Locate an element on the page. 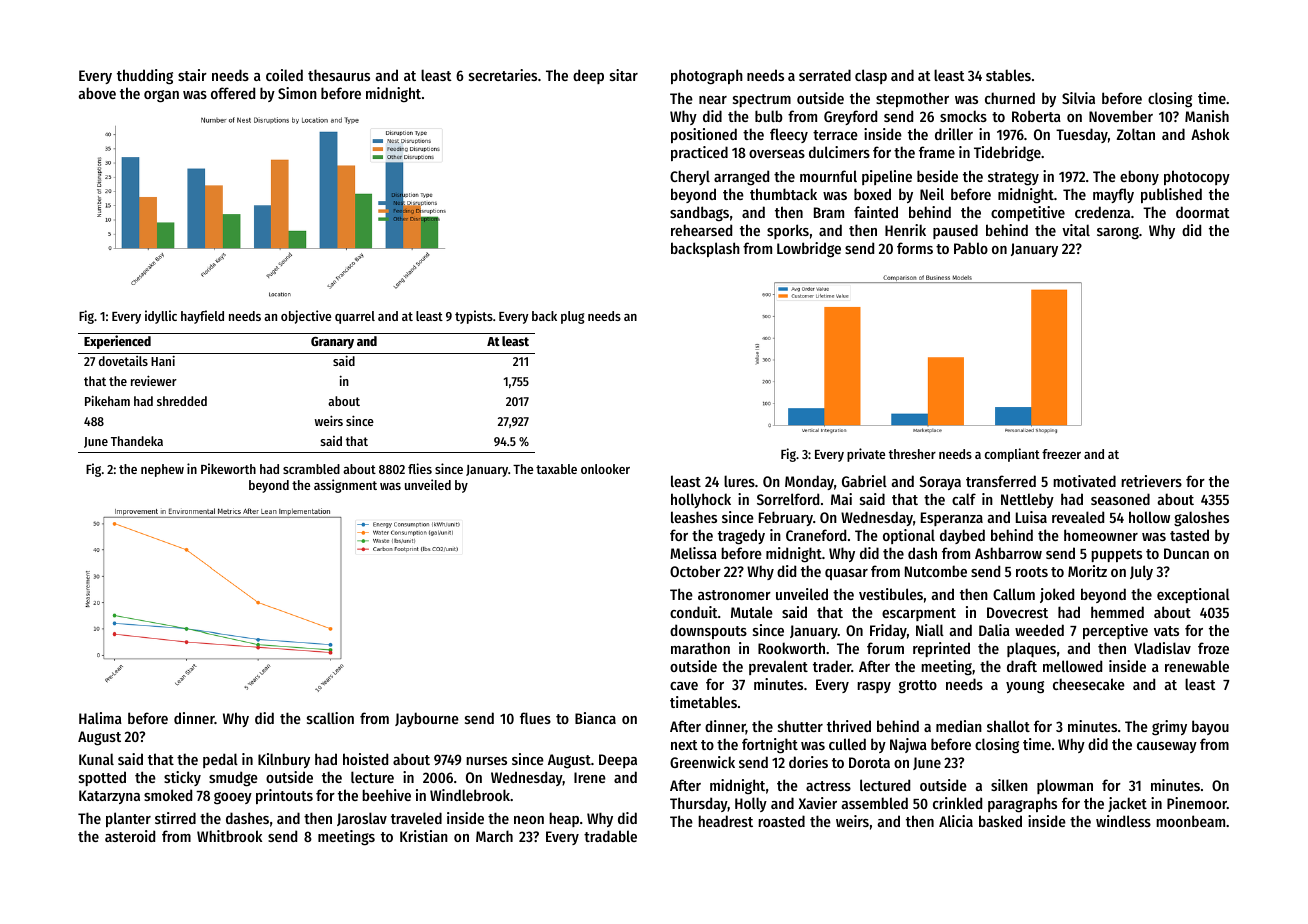 This page has width=1308, height=924. moonbeam is located at coordinates (1190, 821).
